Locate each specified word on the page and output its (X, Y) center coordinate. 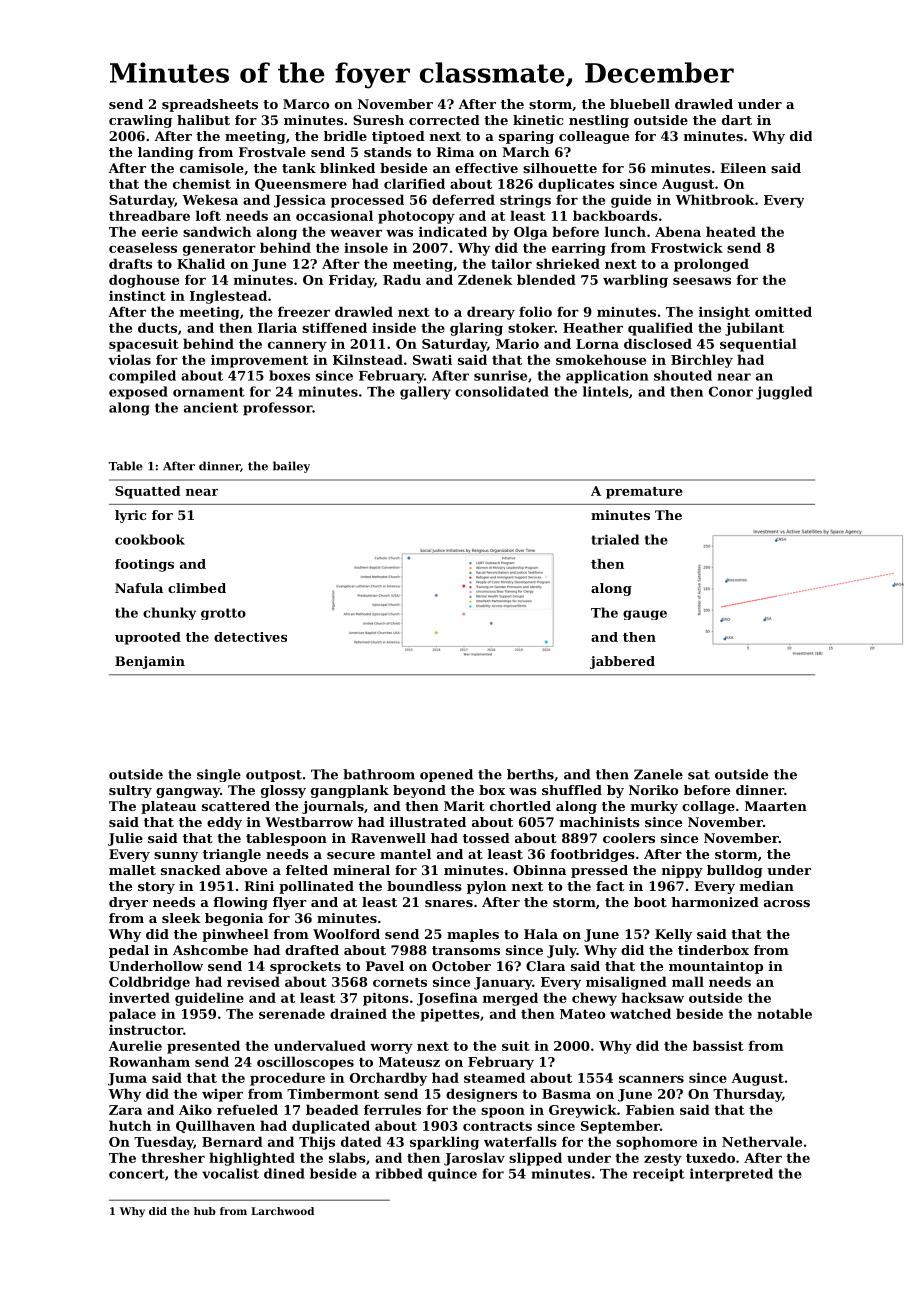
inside (394, 327)
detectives (250, 637)
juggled (784, 393)
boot (650, 902)
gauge (645, 615)
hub (205, 1211)
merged (510, 999)
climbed (197, 588)
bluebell (640, 104)
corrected (444, 120)
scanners (651, 1079)
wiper (222, 1095)
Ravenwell (388, 838)
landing (166, 153)
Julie (125, 839)
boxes (289, 375)
